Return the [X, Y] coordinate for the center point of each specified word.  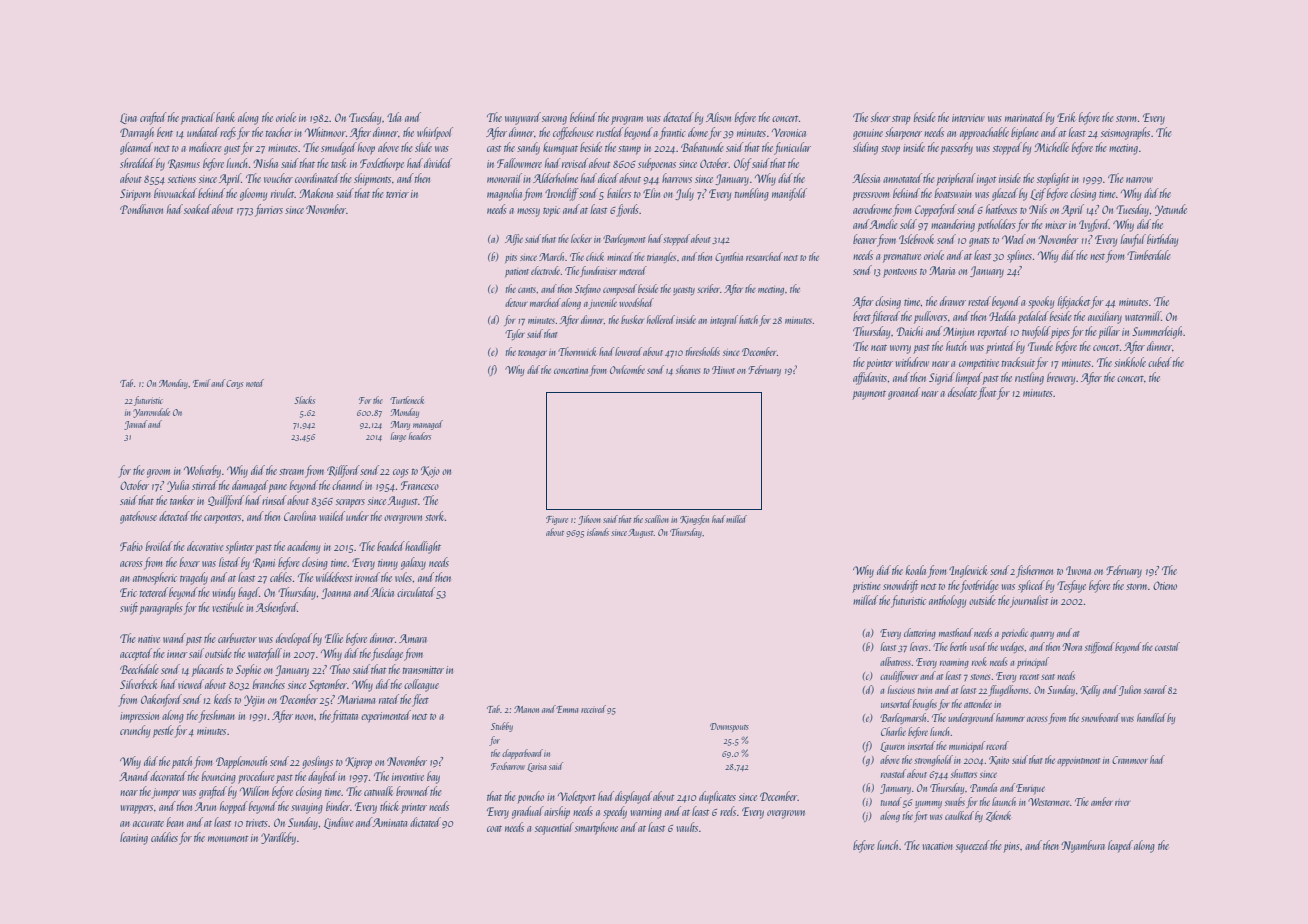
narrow [1139, 180]
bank [225, 117]
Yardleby [278, 838]
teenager [532, 354]
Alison [718, 117]
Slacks [304, 400]
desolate [962, 392]
